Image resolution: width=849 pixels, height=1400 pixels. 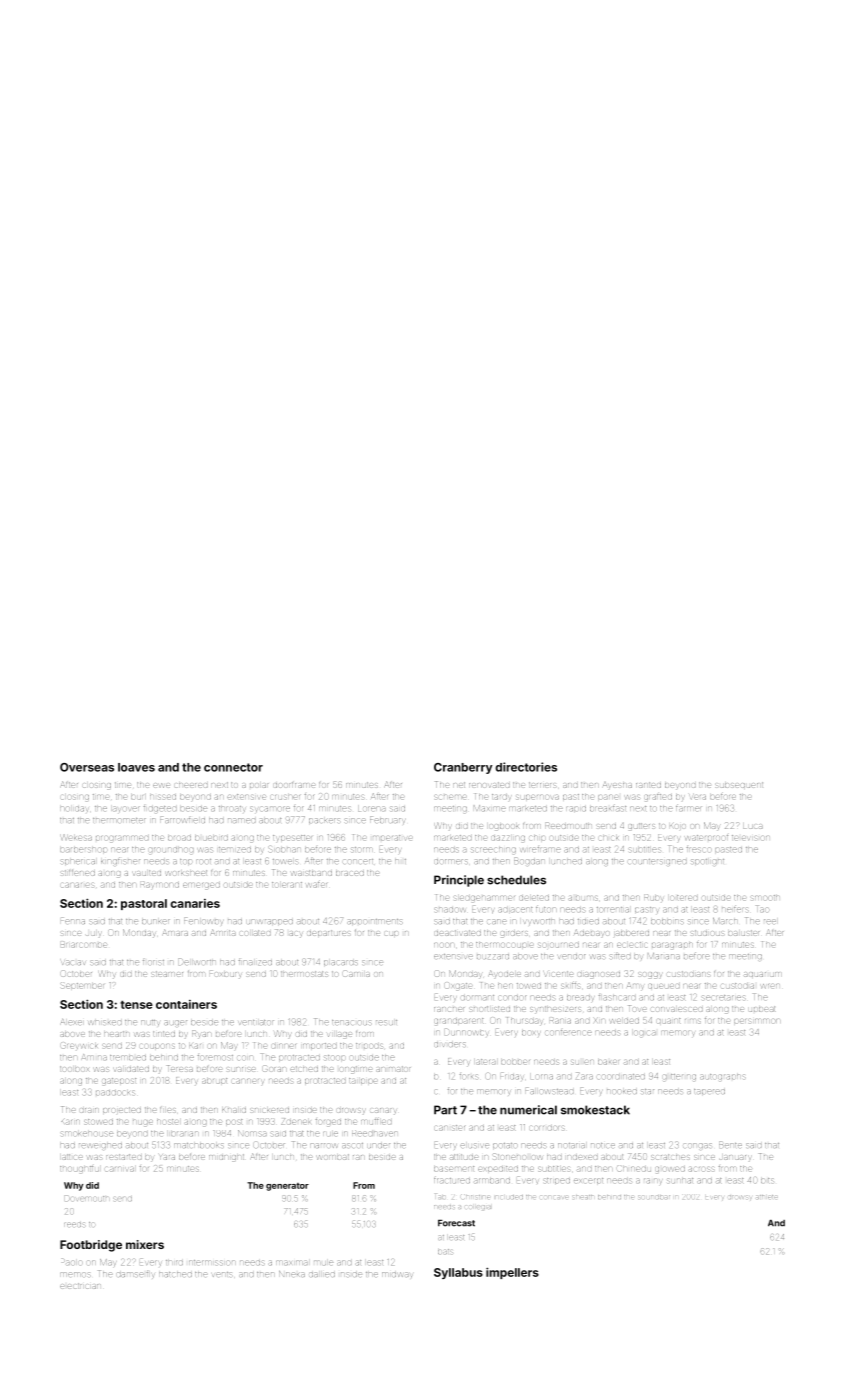 I want to click on Cranberry, so click(x=463, y=768).
